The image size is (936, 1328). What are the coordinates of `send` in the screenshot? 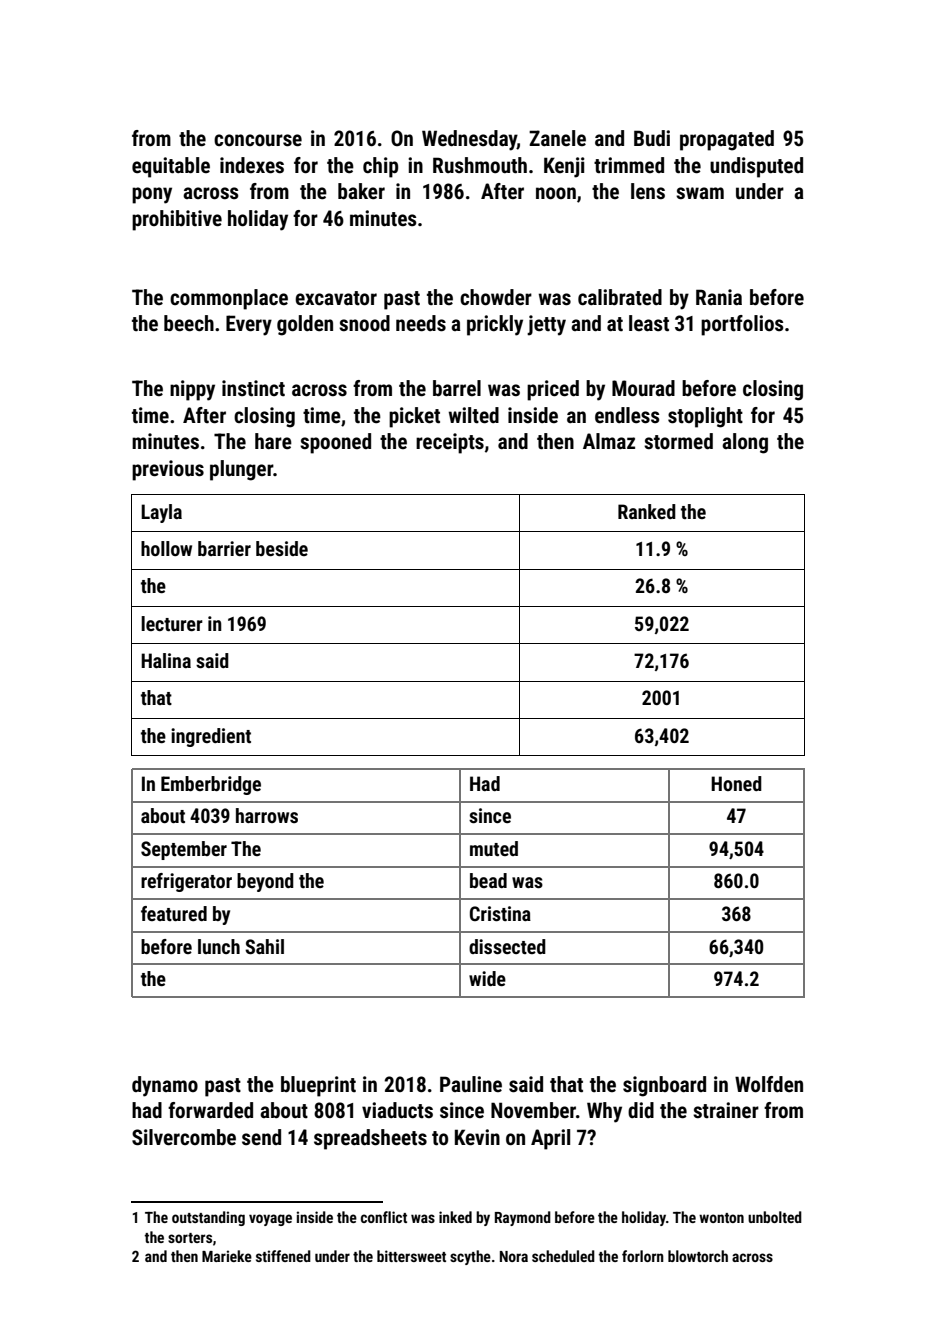 It's located at (261, 1137).
